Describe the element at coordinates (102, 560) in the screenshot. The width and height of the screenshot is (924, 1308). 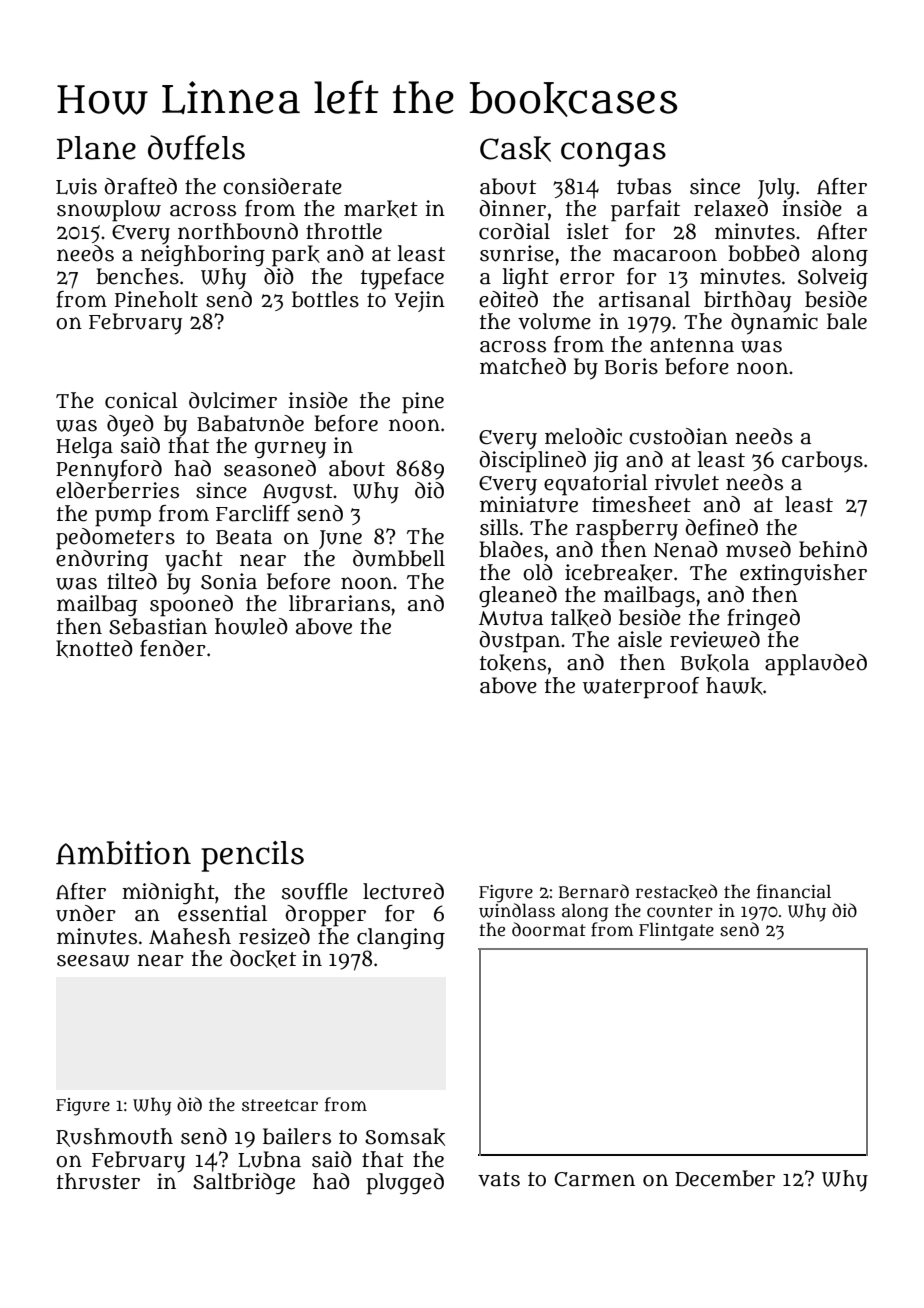
I see `enduring` at that location.
